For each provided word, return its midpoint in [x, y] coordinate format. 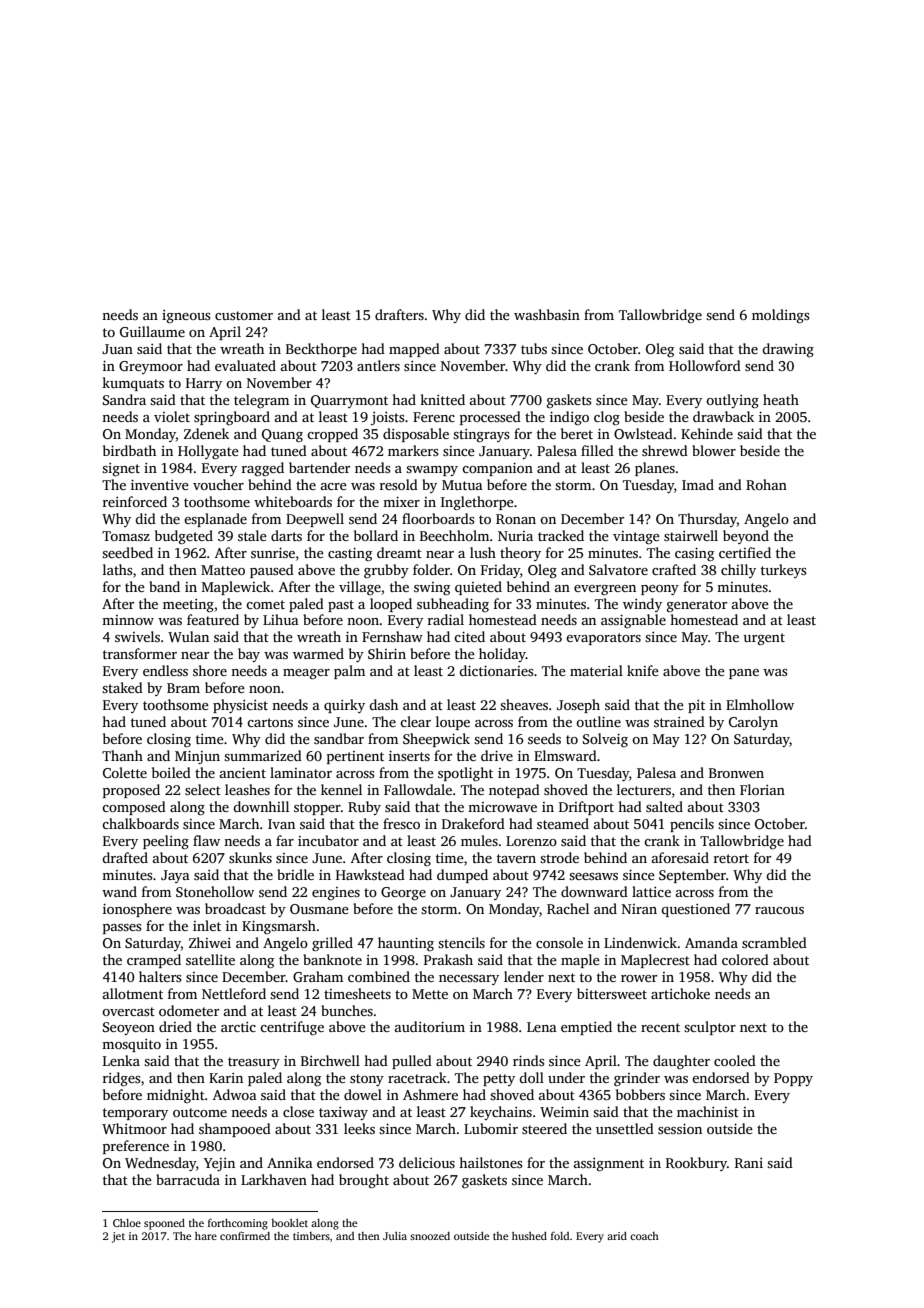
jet [118, 1237]
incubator [328, 840]
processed [490, 418]
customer [244, 315]
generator [697, 606]
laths [117, 569]
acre [334, 486]
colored [745, 959]
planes [655, 469]
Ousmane [319, 909]
